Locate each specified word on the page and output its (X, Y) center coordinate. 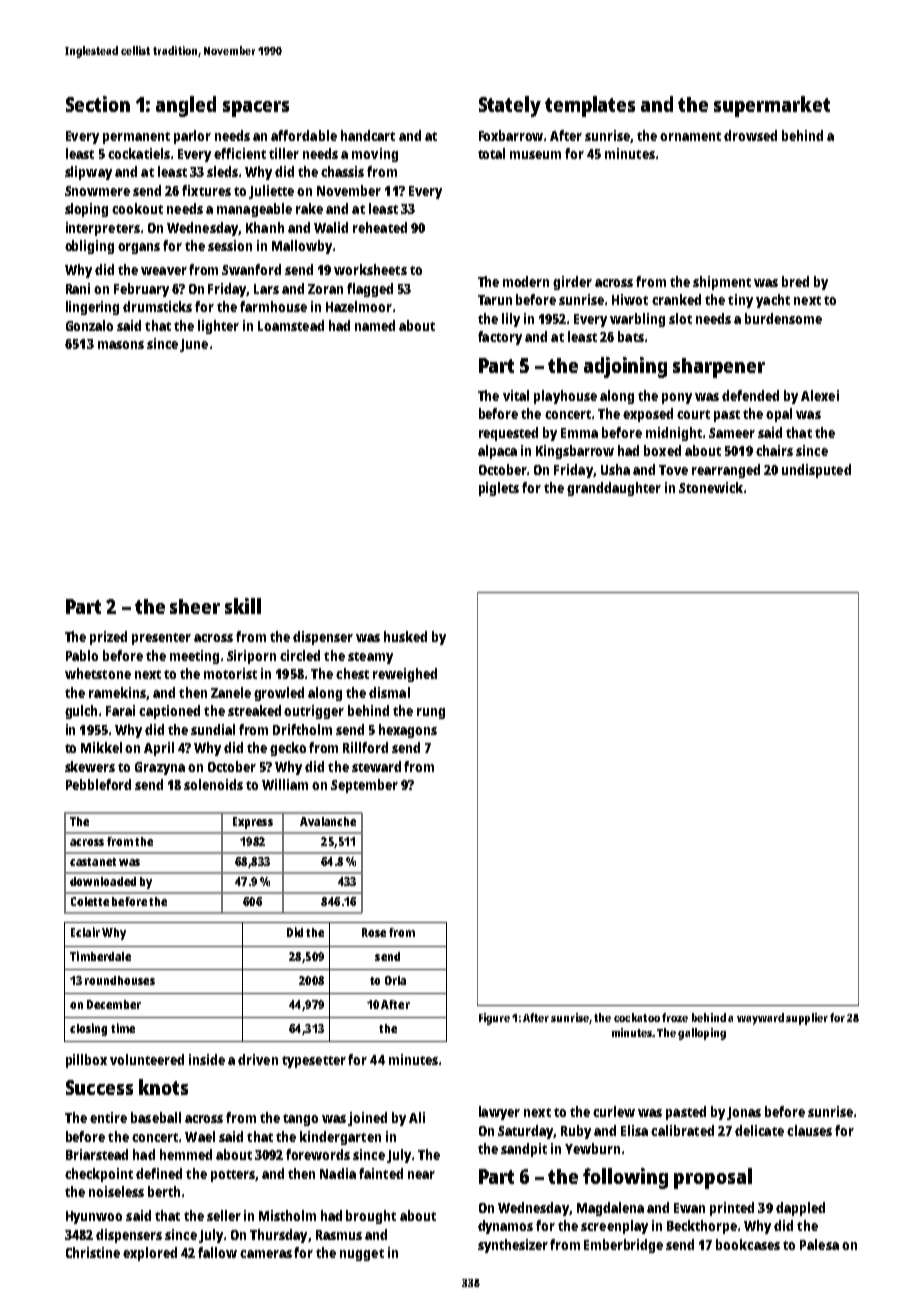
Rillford (365, 747)
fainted (381, 1173)
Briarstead (97, 1154)
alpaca (497, 452)
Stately (510, 106)
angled (186, 106)
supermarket (772, 106)
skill (243, 606)
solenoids (213, 784)
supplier (807, 1019)
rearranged (726, 471)
